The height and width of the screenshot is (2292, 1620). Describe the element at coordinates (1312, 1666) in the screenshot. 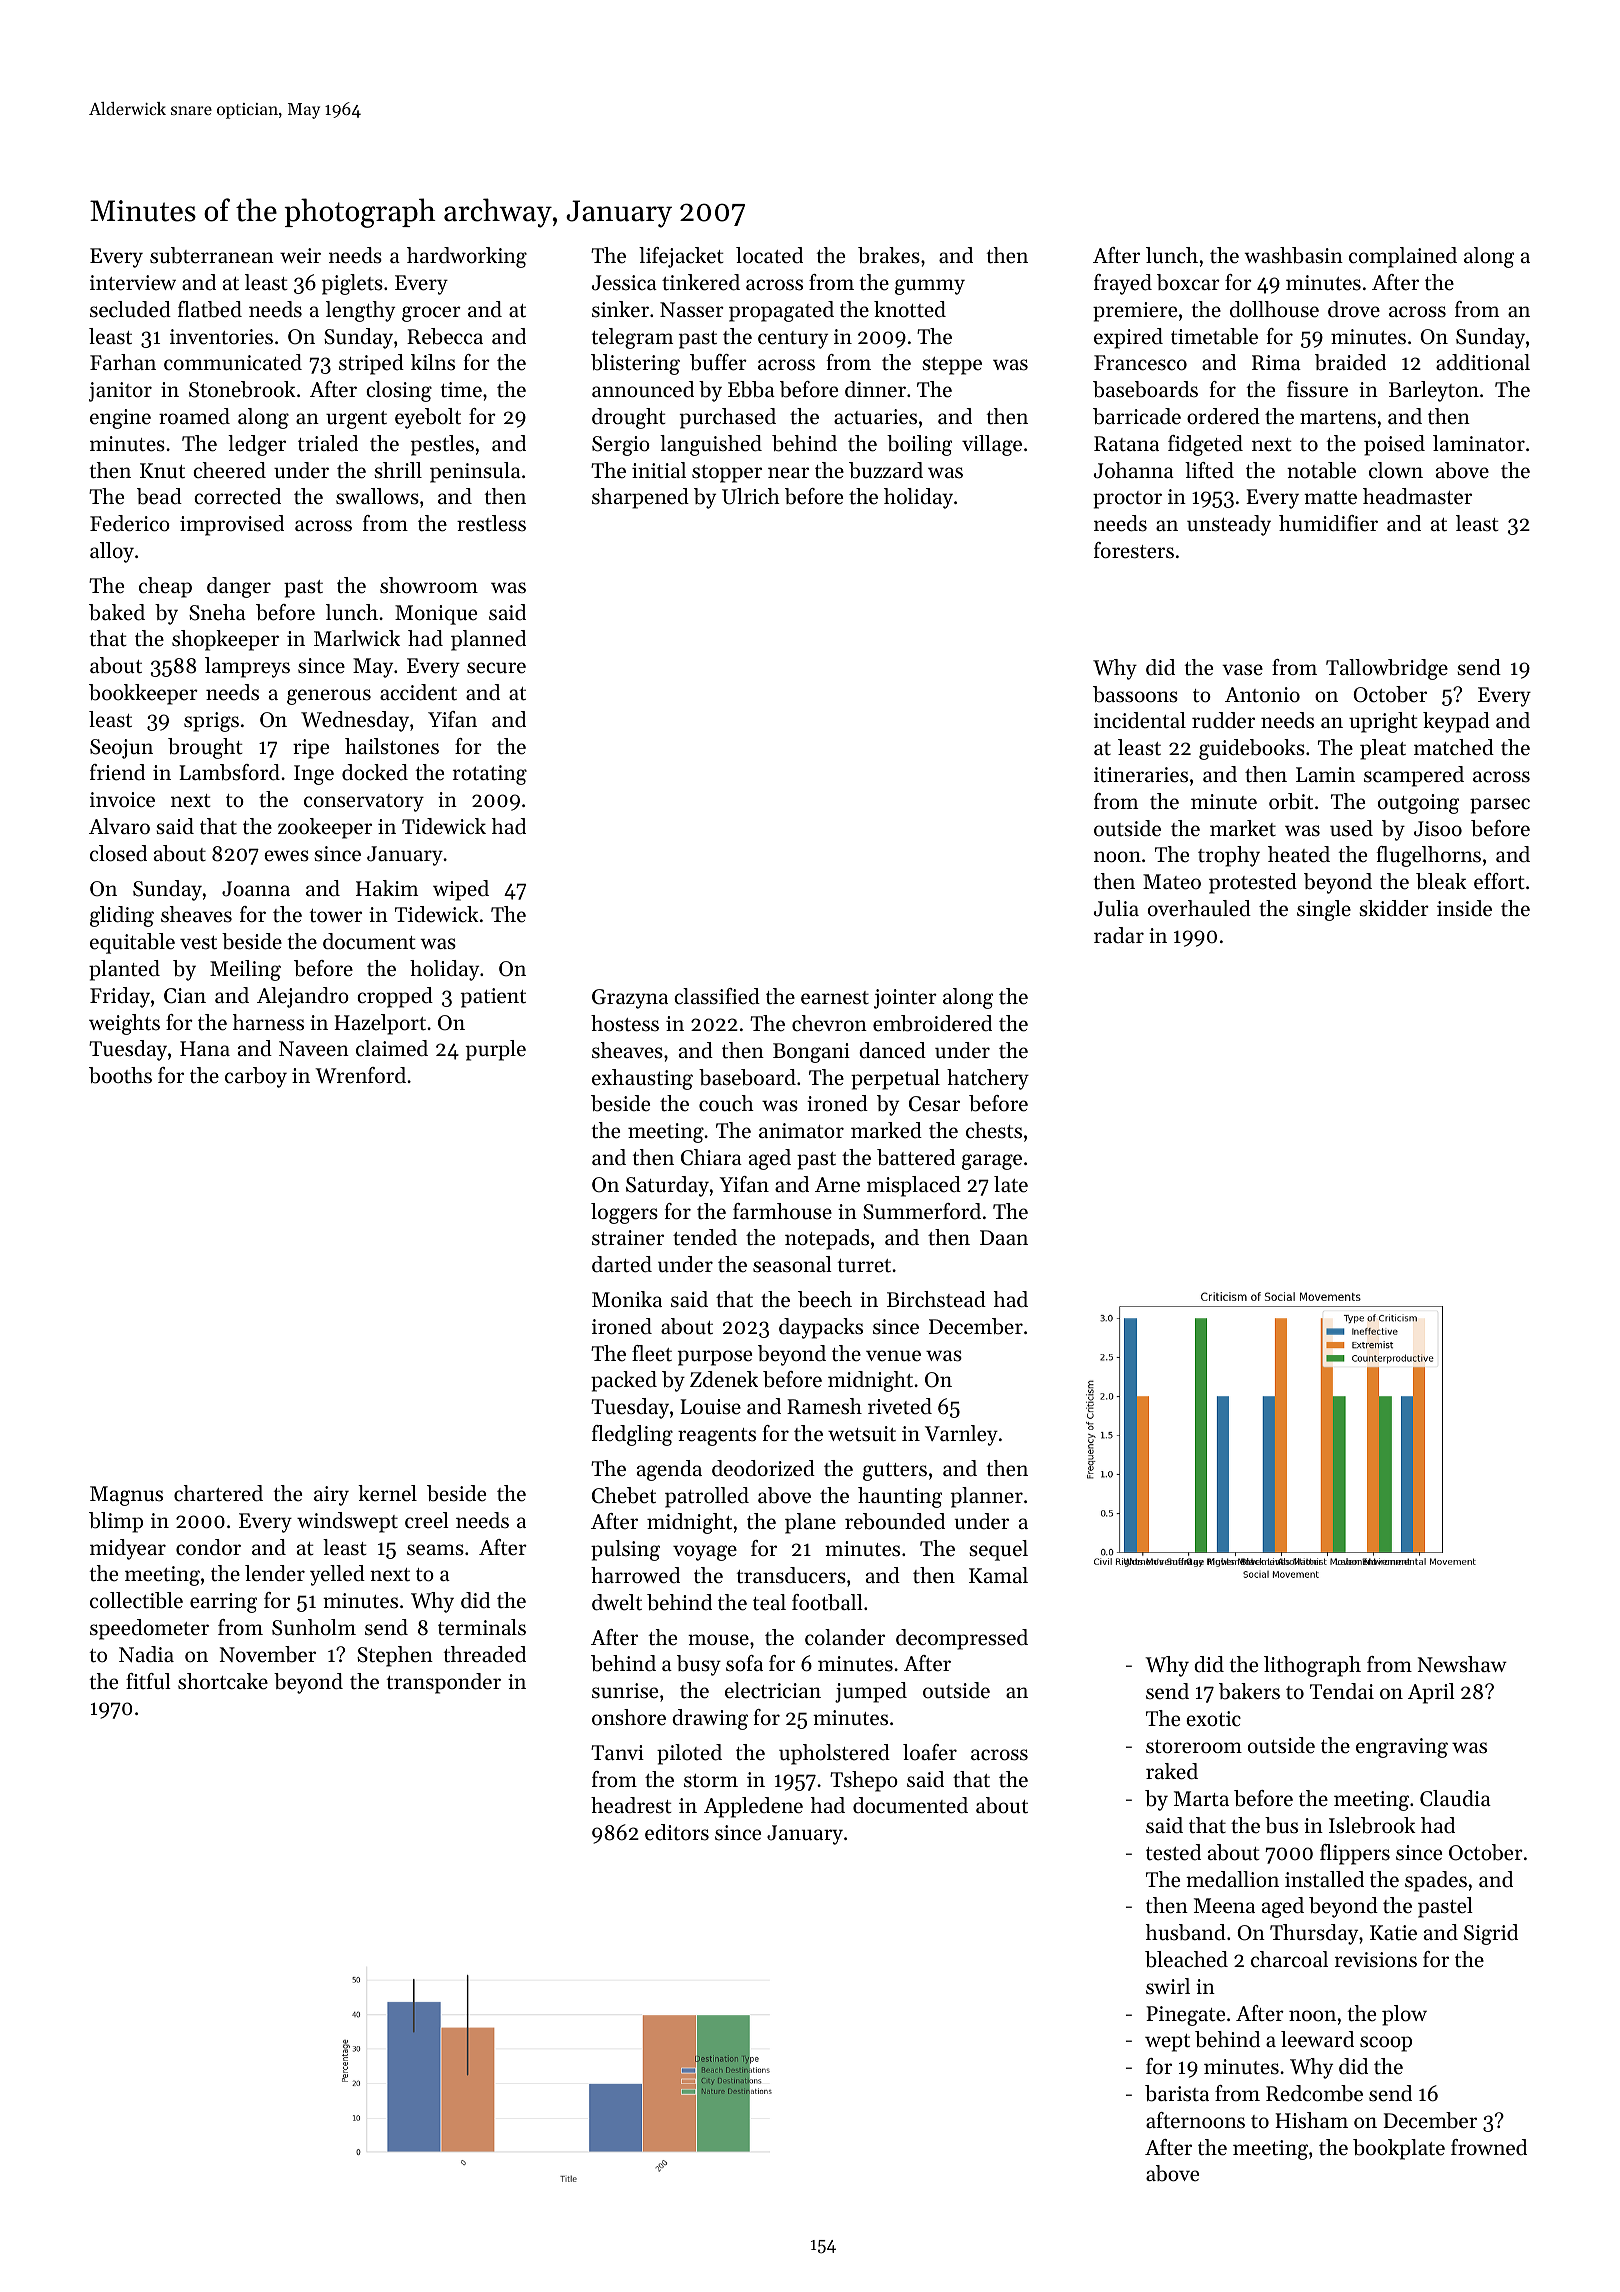

I see `lithograph` at that location.
